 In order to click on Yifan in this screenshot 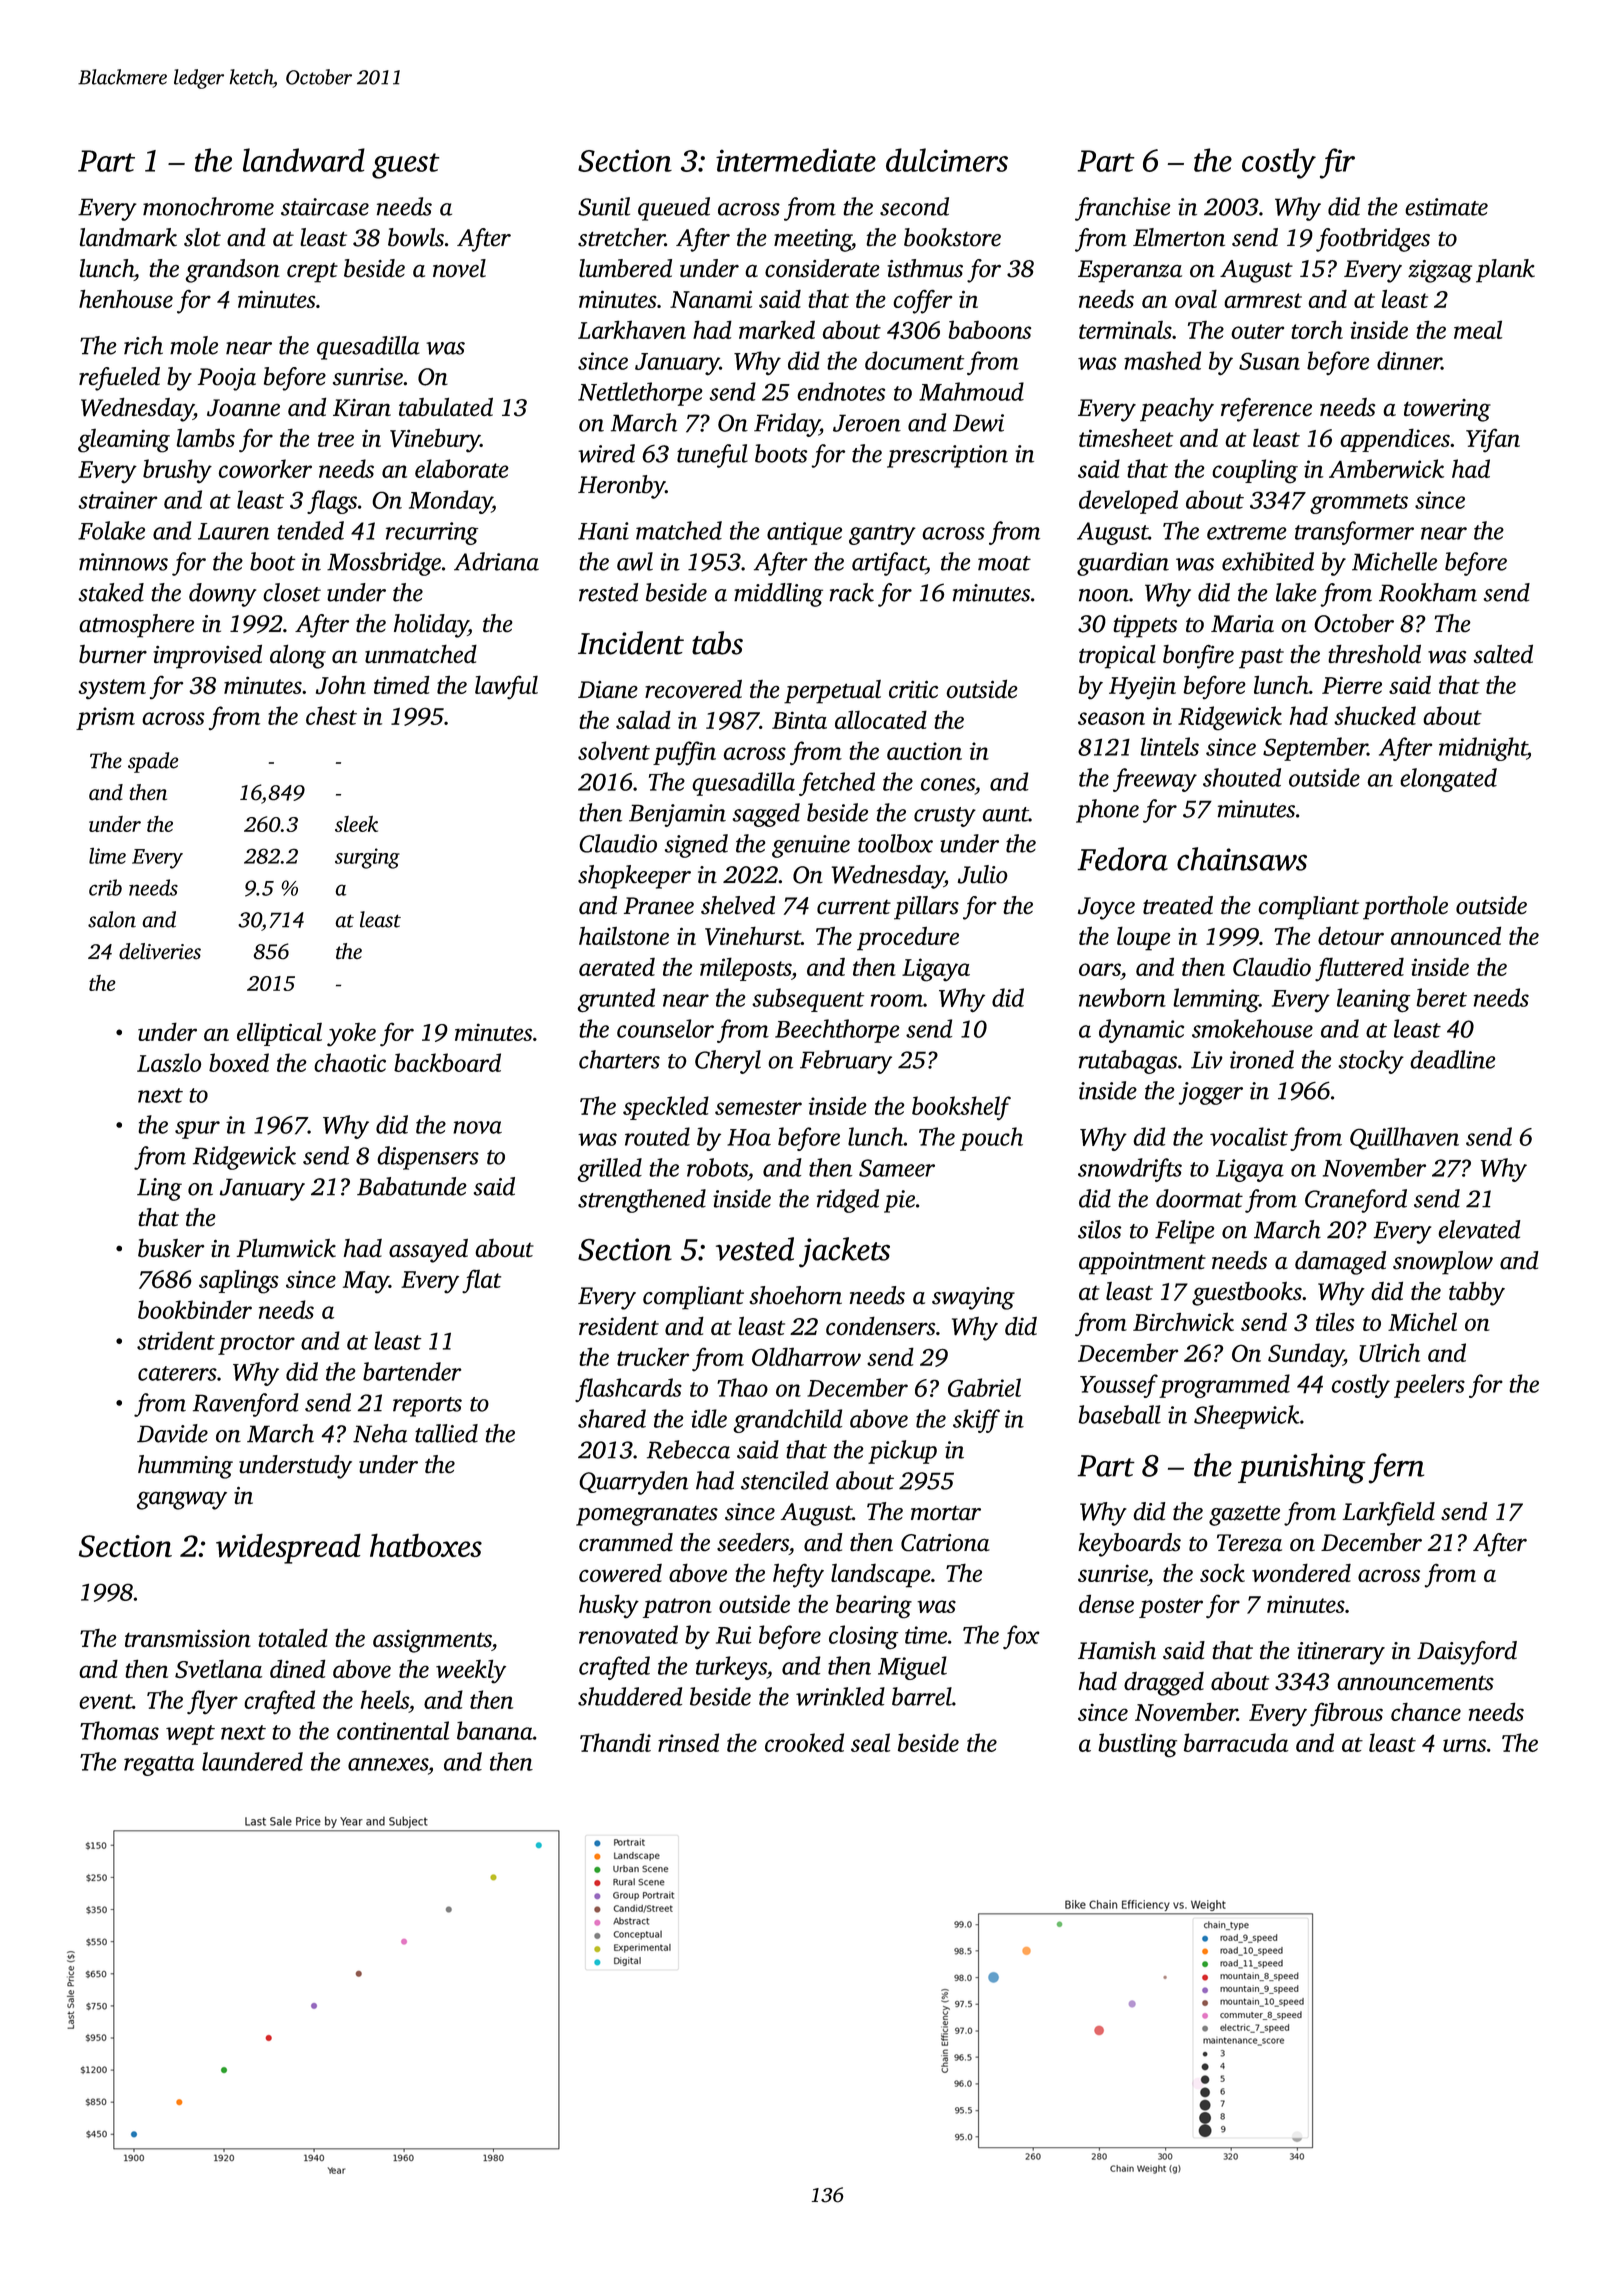, I will do `click(1493, 440)`.
